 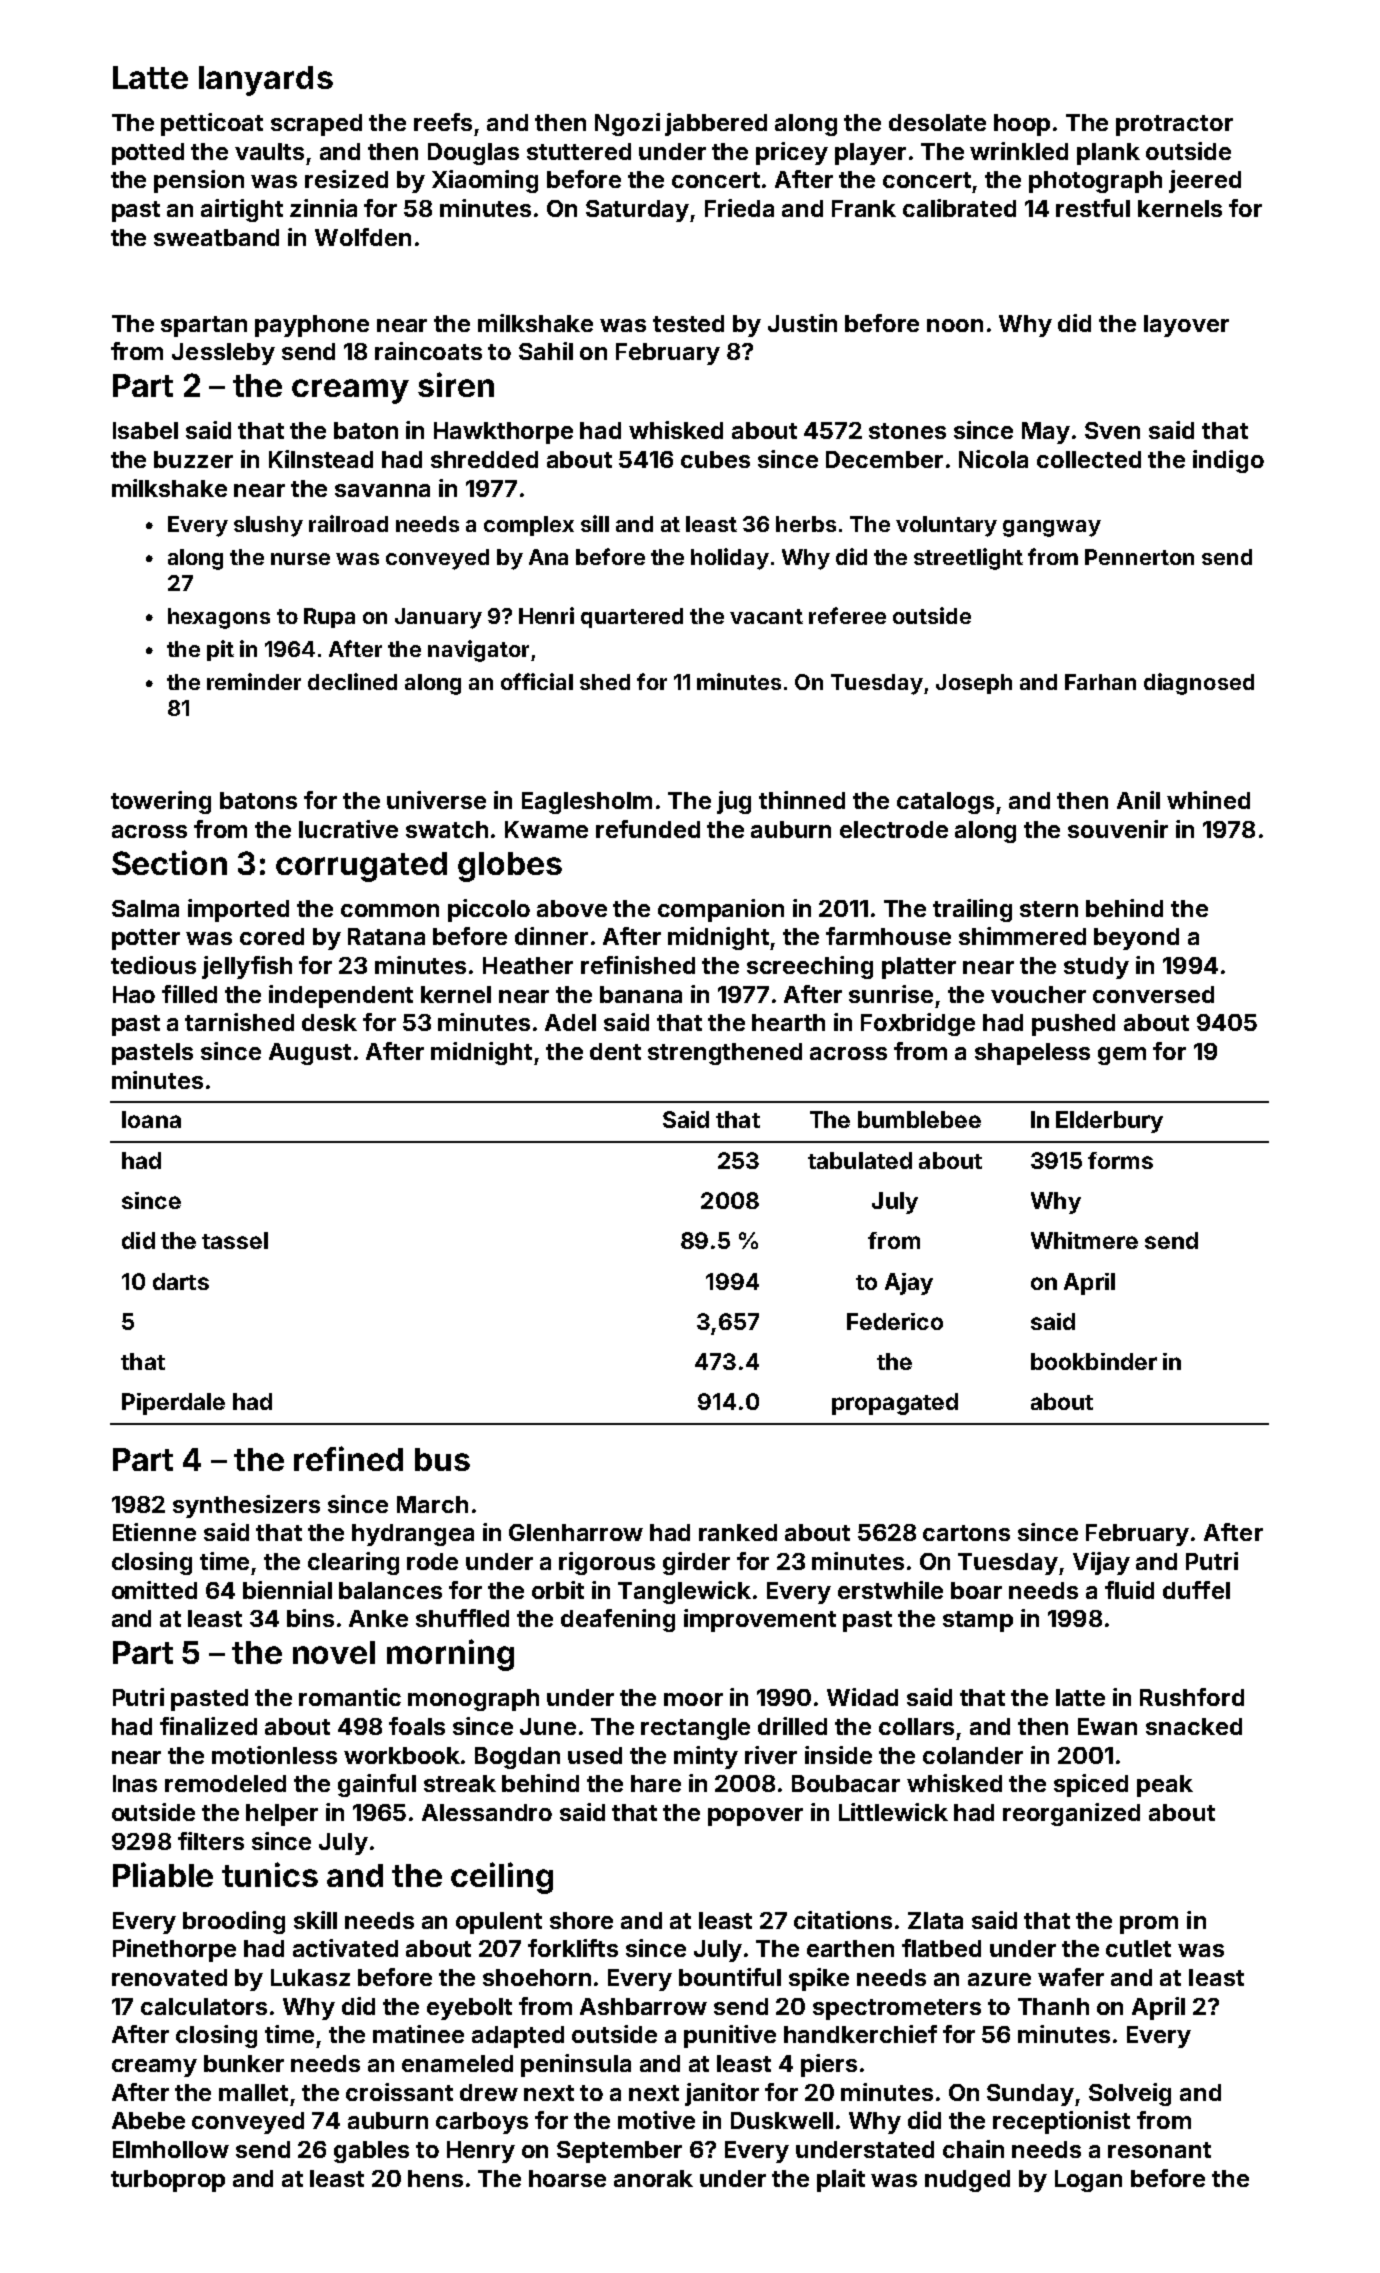 I want to click on Widad, so click(x=862, y=1697).
